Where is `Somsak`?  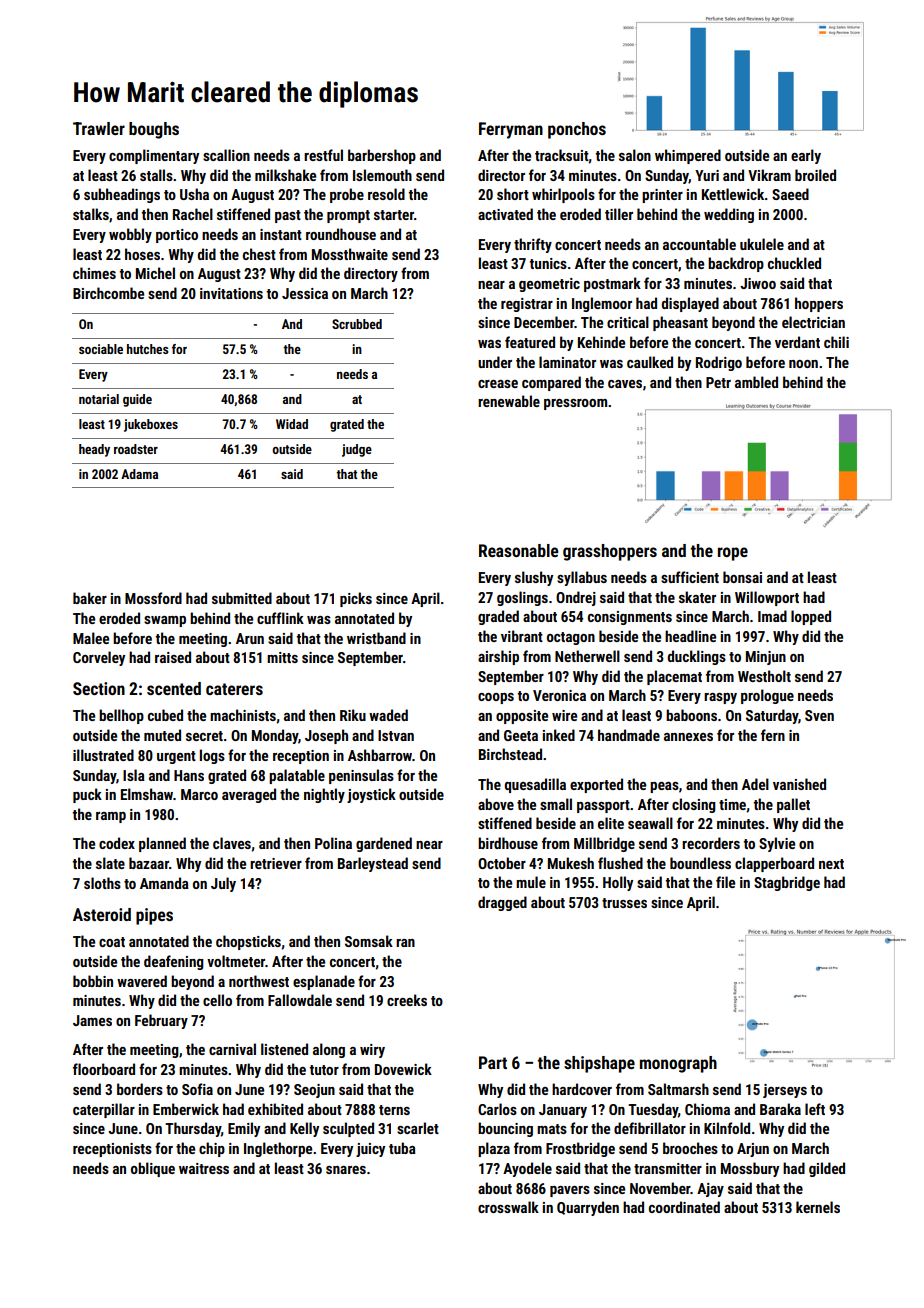 Somsak is located at coordinates (369, 941).
